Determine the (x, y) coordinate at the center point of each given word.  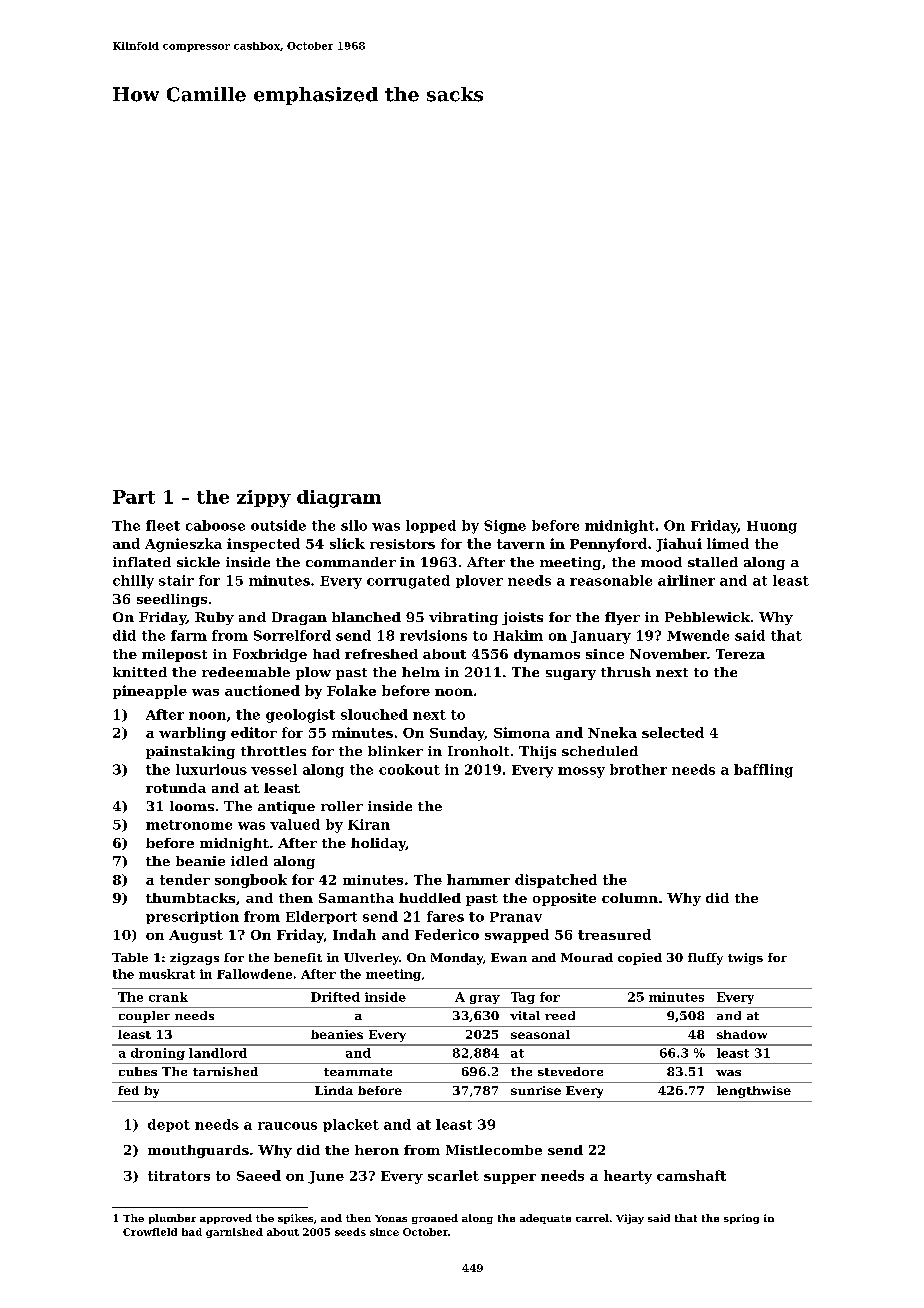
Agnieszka (183, 545)
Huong (772, 527)
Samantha (356, 898)
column (630, 898)
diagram (339, 499)
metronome (189, 825)
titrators (179, 1176)
